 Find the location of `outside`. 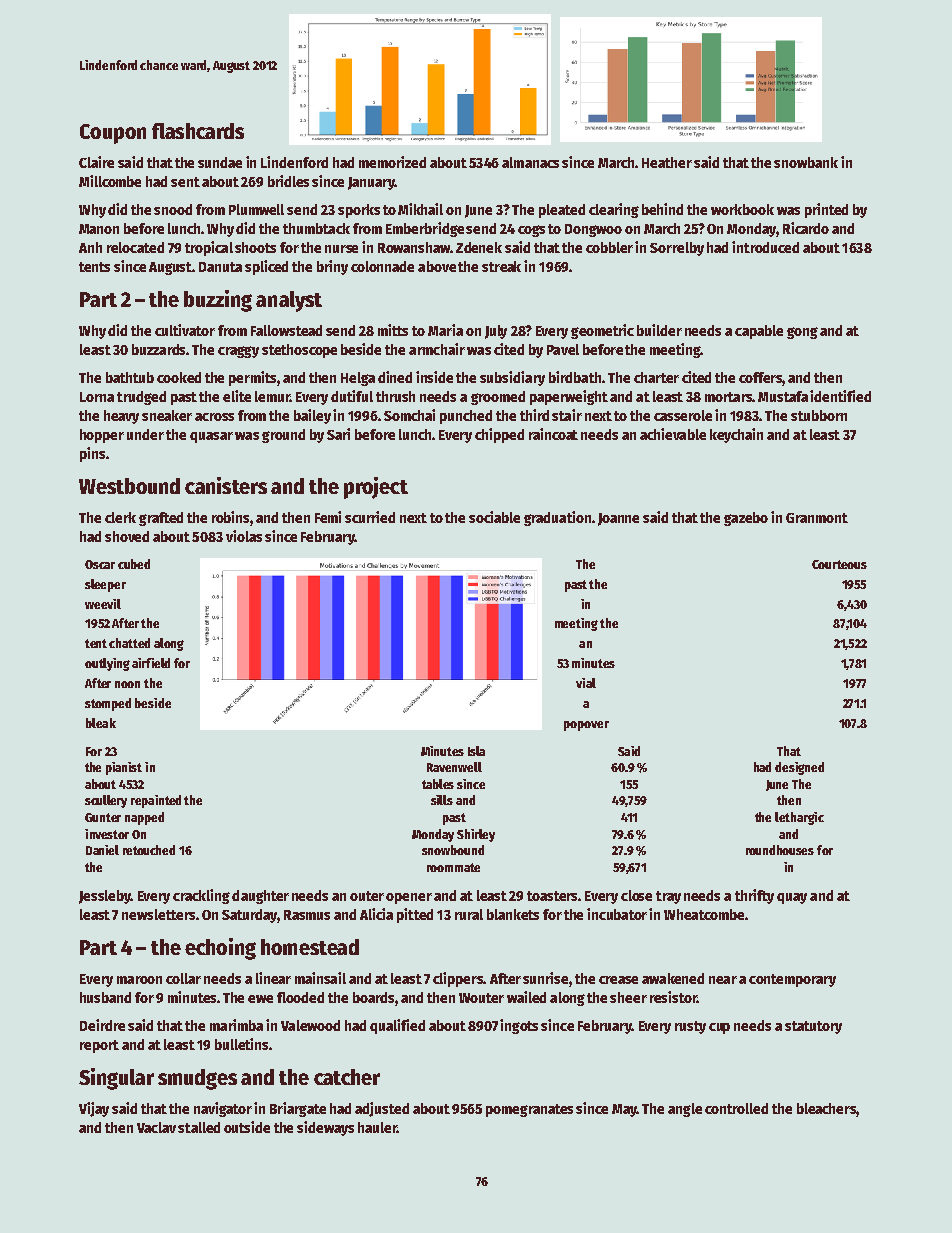

outside is located at coordinates (247, 1127).
